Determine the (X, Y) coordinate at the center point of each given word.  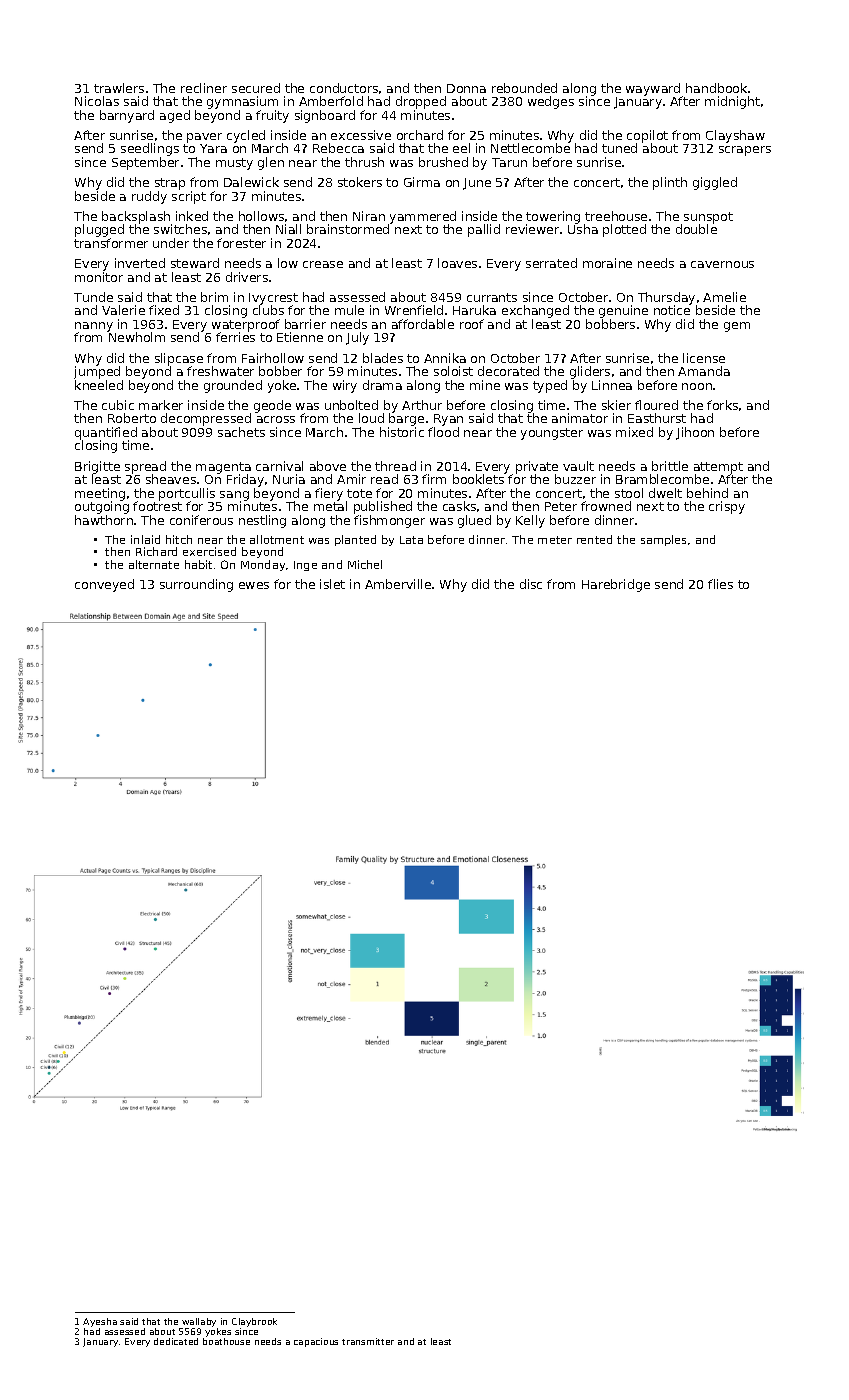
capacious (316, 1342)
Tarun (509, 162)
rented (594, 539)
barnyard (127, 116)
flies (720, 584)
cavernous (722, 264)
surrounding (196, 585)
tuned (619, 148)
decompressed (206, 420)
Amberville (398, 584)
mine (485, 385)
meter (555, 540)
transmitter (368, 1341)
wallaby (199, 1322)
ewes (254, 585)
